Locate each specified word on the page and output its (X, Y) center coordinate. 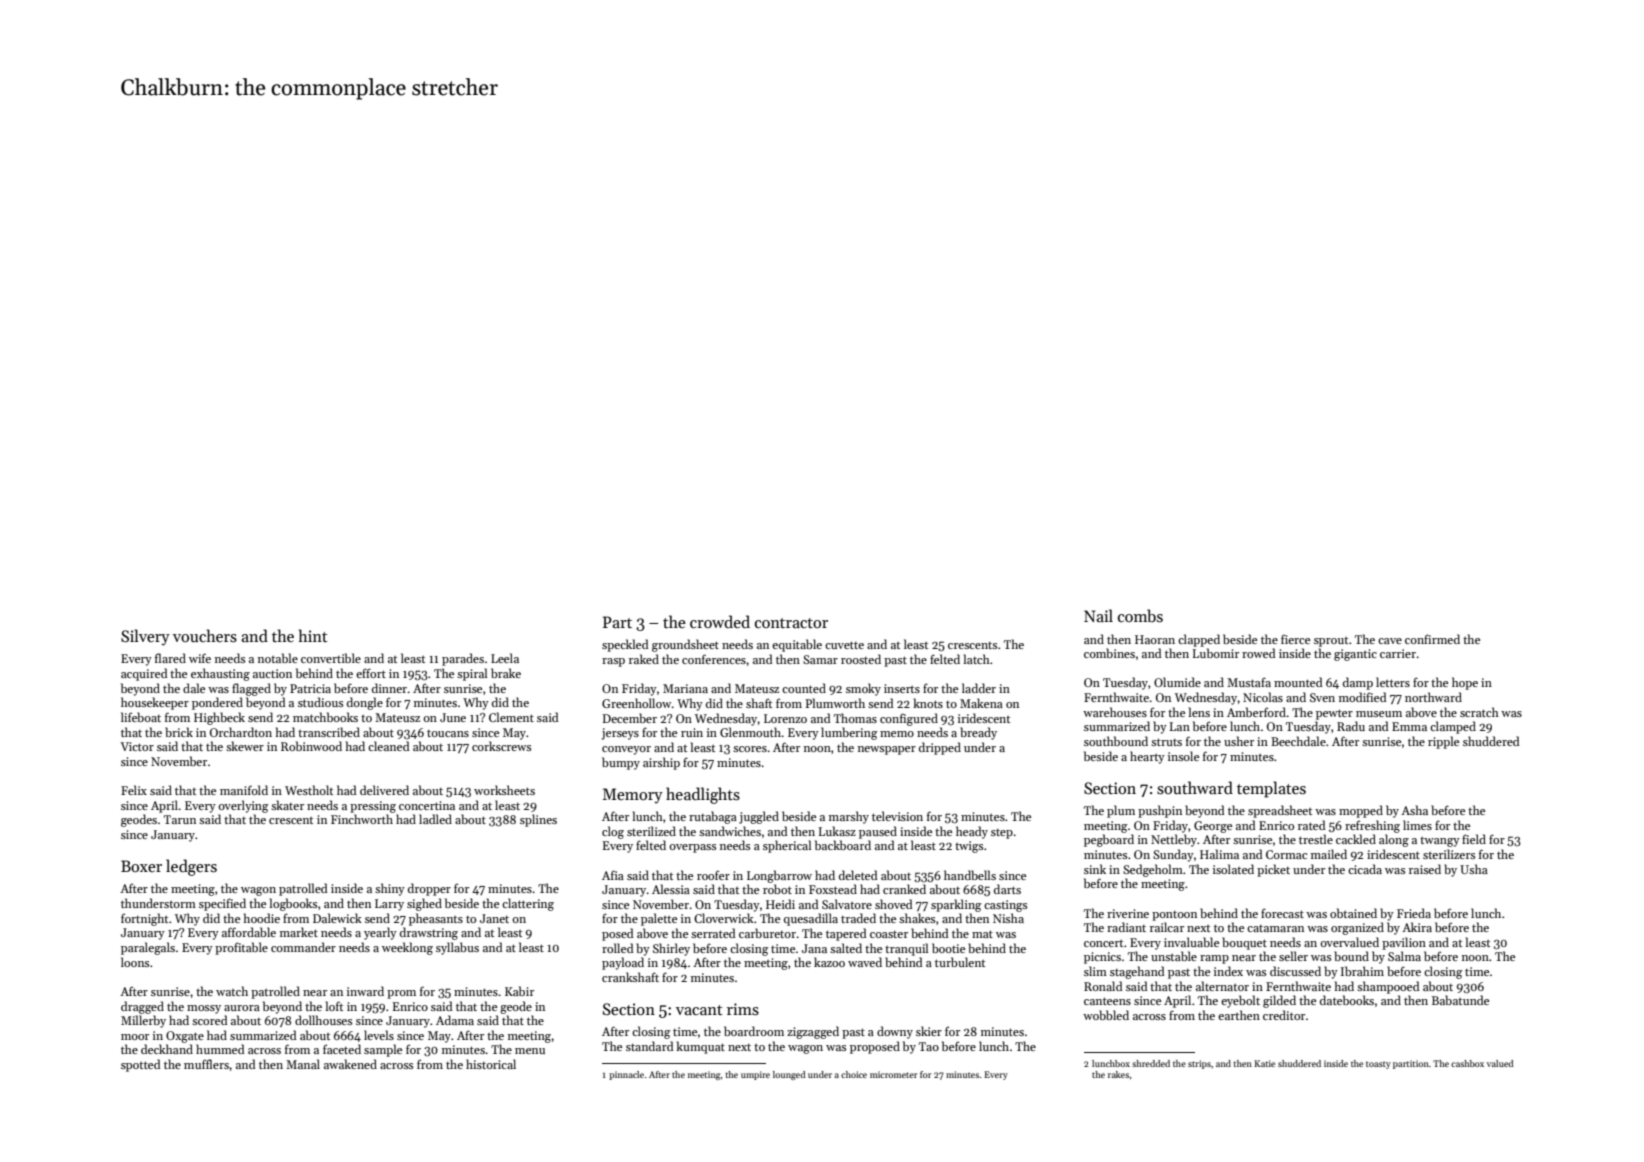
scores (750, 749)
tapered (846, 934)
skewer (245, 746)
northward (1433, 697)
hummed (220, 1049)
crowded (720, 621)
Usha (1474, 869)
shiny (390, 889)
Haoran (1155, 639)
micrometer (893, 1074)
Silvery (145, 637)
